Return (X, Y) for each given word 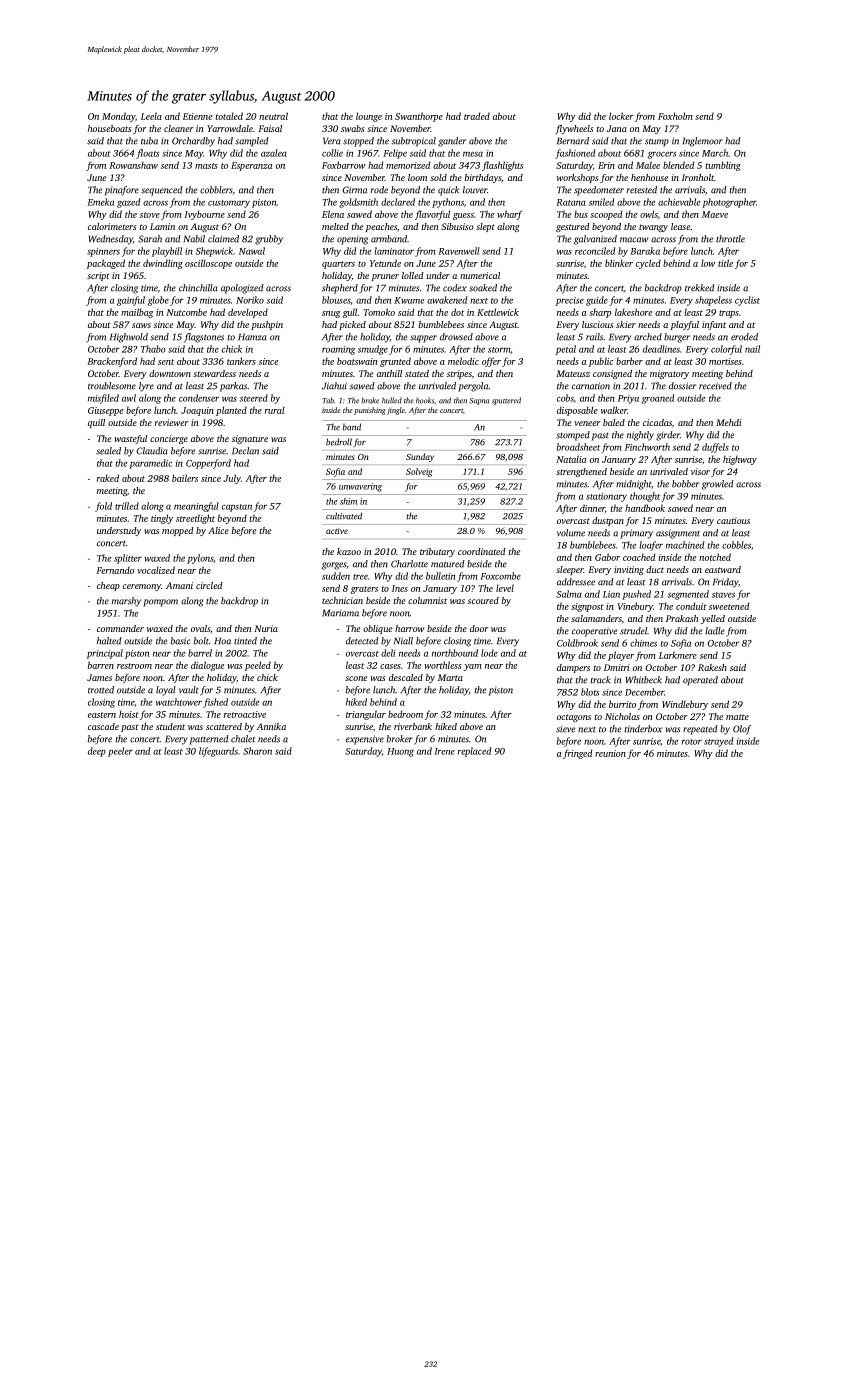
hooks (425, 400)
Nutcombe (186, 312)
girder (668, 436)
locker (621, 116)
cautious (733, 520)
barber (629, 361)
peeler (120, 752)
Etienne (197, 116)
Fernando (115, 570)
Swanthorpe (419, 117)
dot (457, 312)
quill (96, 423)
